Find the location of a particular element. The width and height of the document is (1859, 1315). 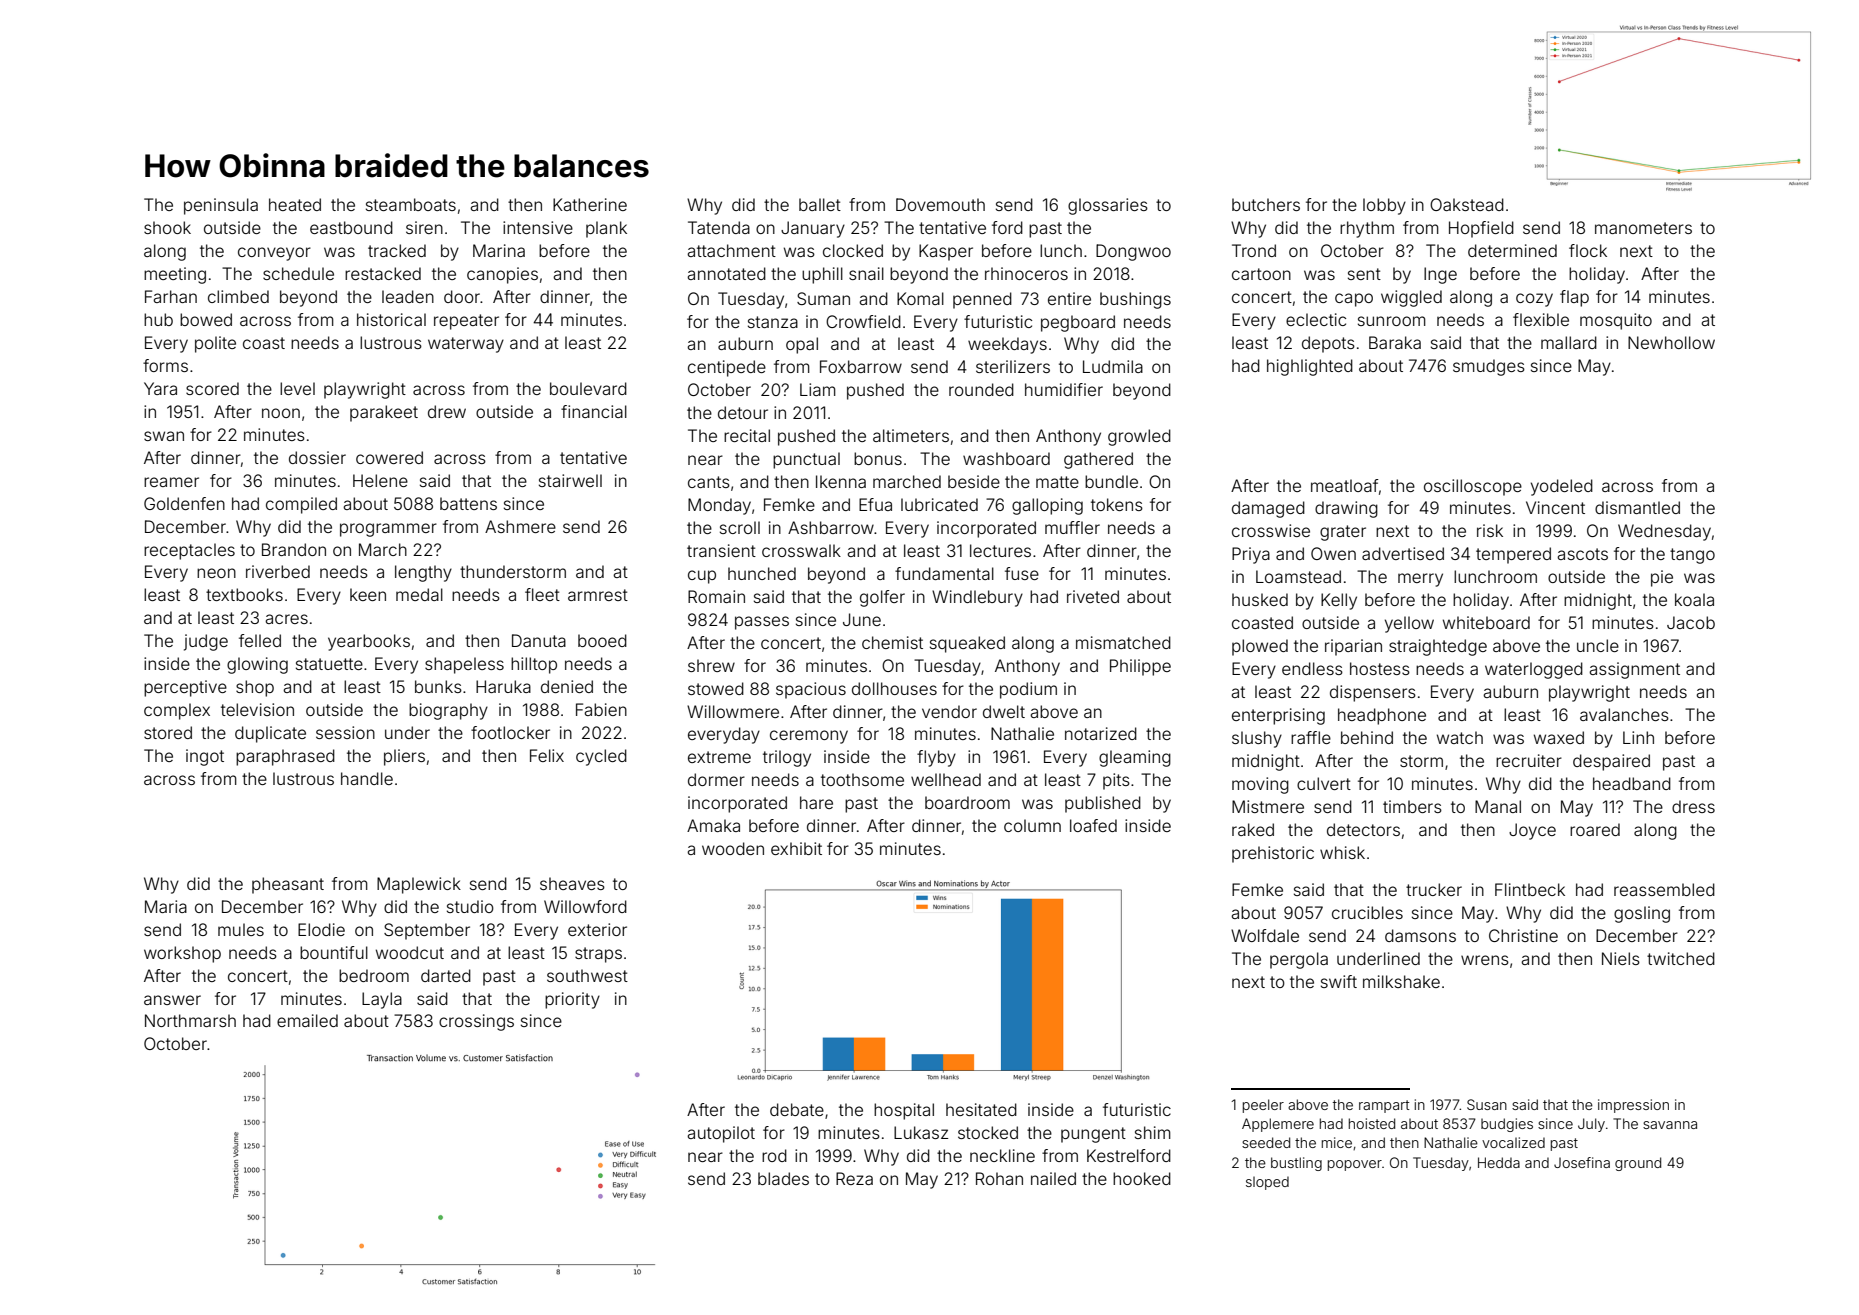

crossings is located at coordinates (476, 1022).
